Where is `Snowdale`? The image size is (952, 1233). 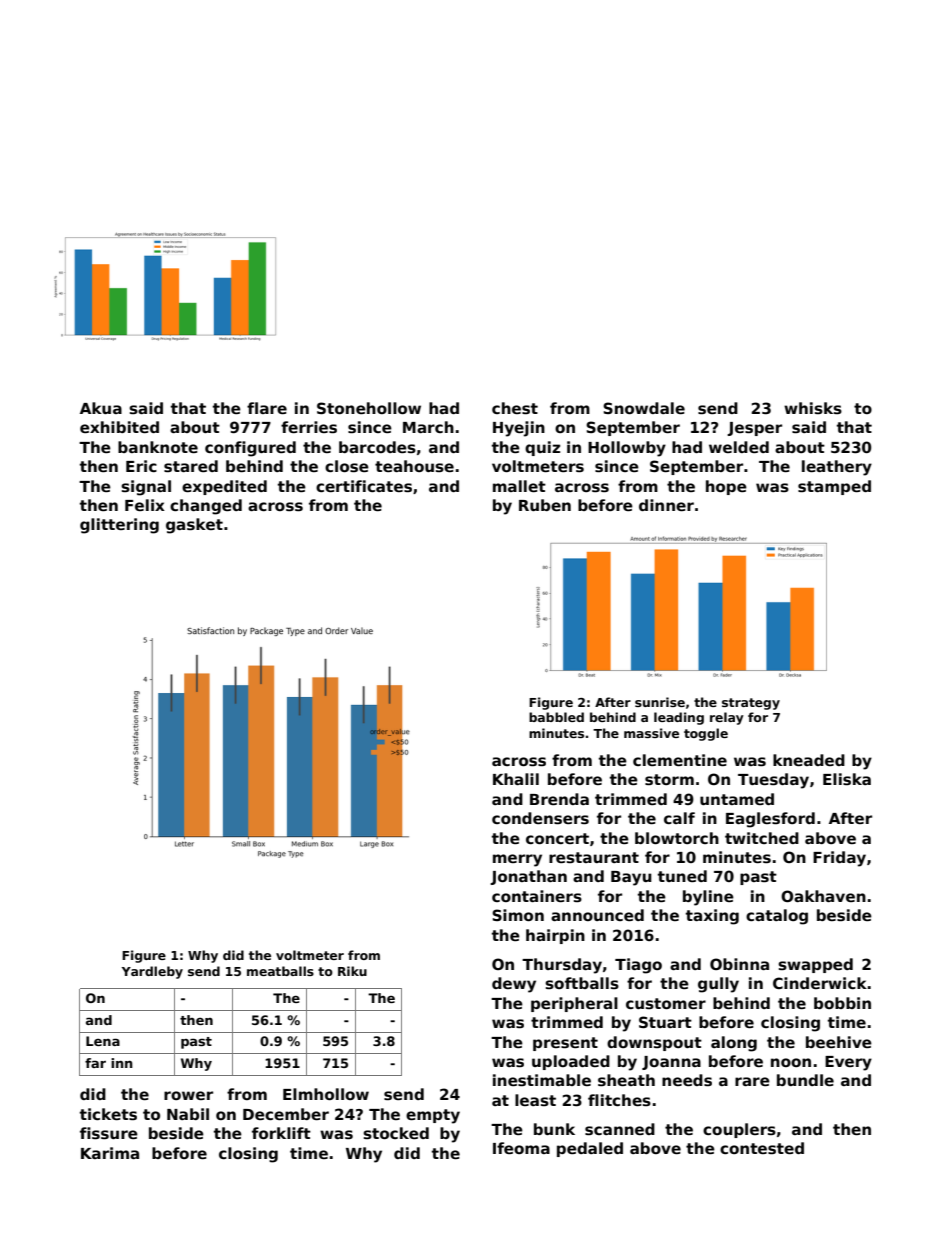 Snowdale is located at coordinates (644, 408).
